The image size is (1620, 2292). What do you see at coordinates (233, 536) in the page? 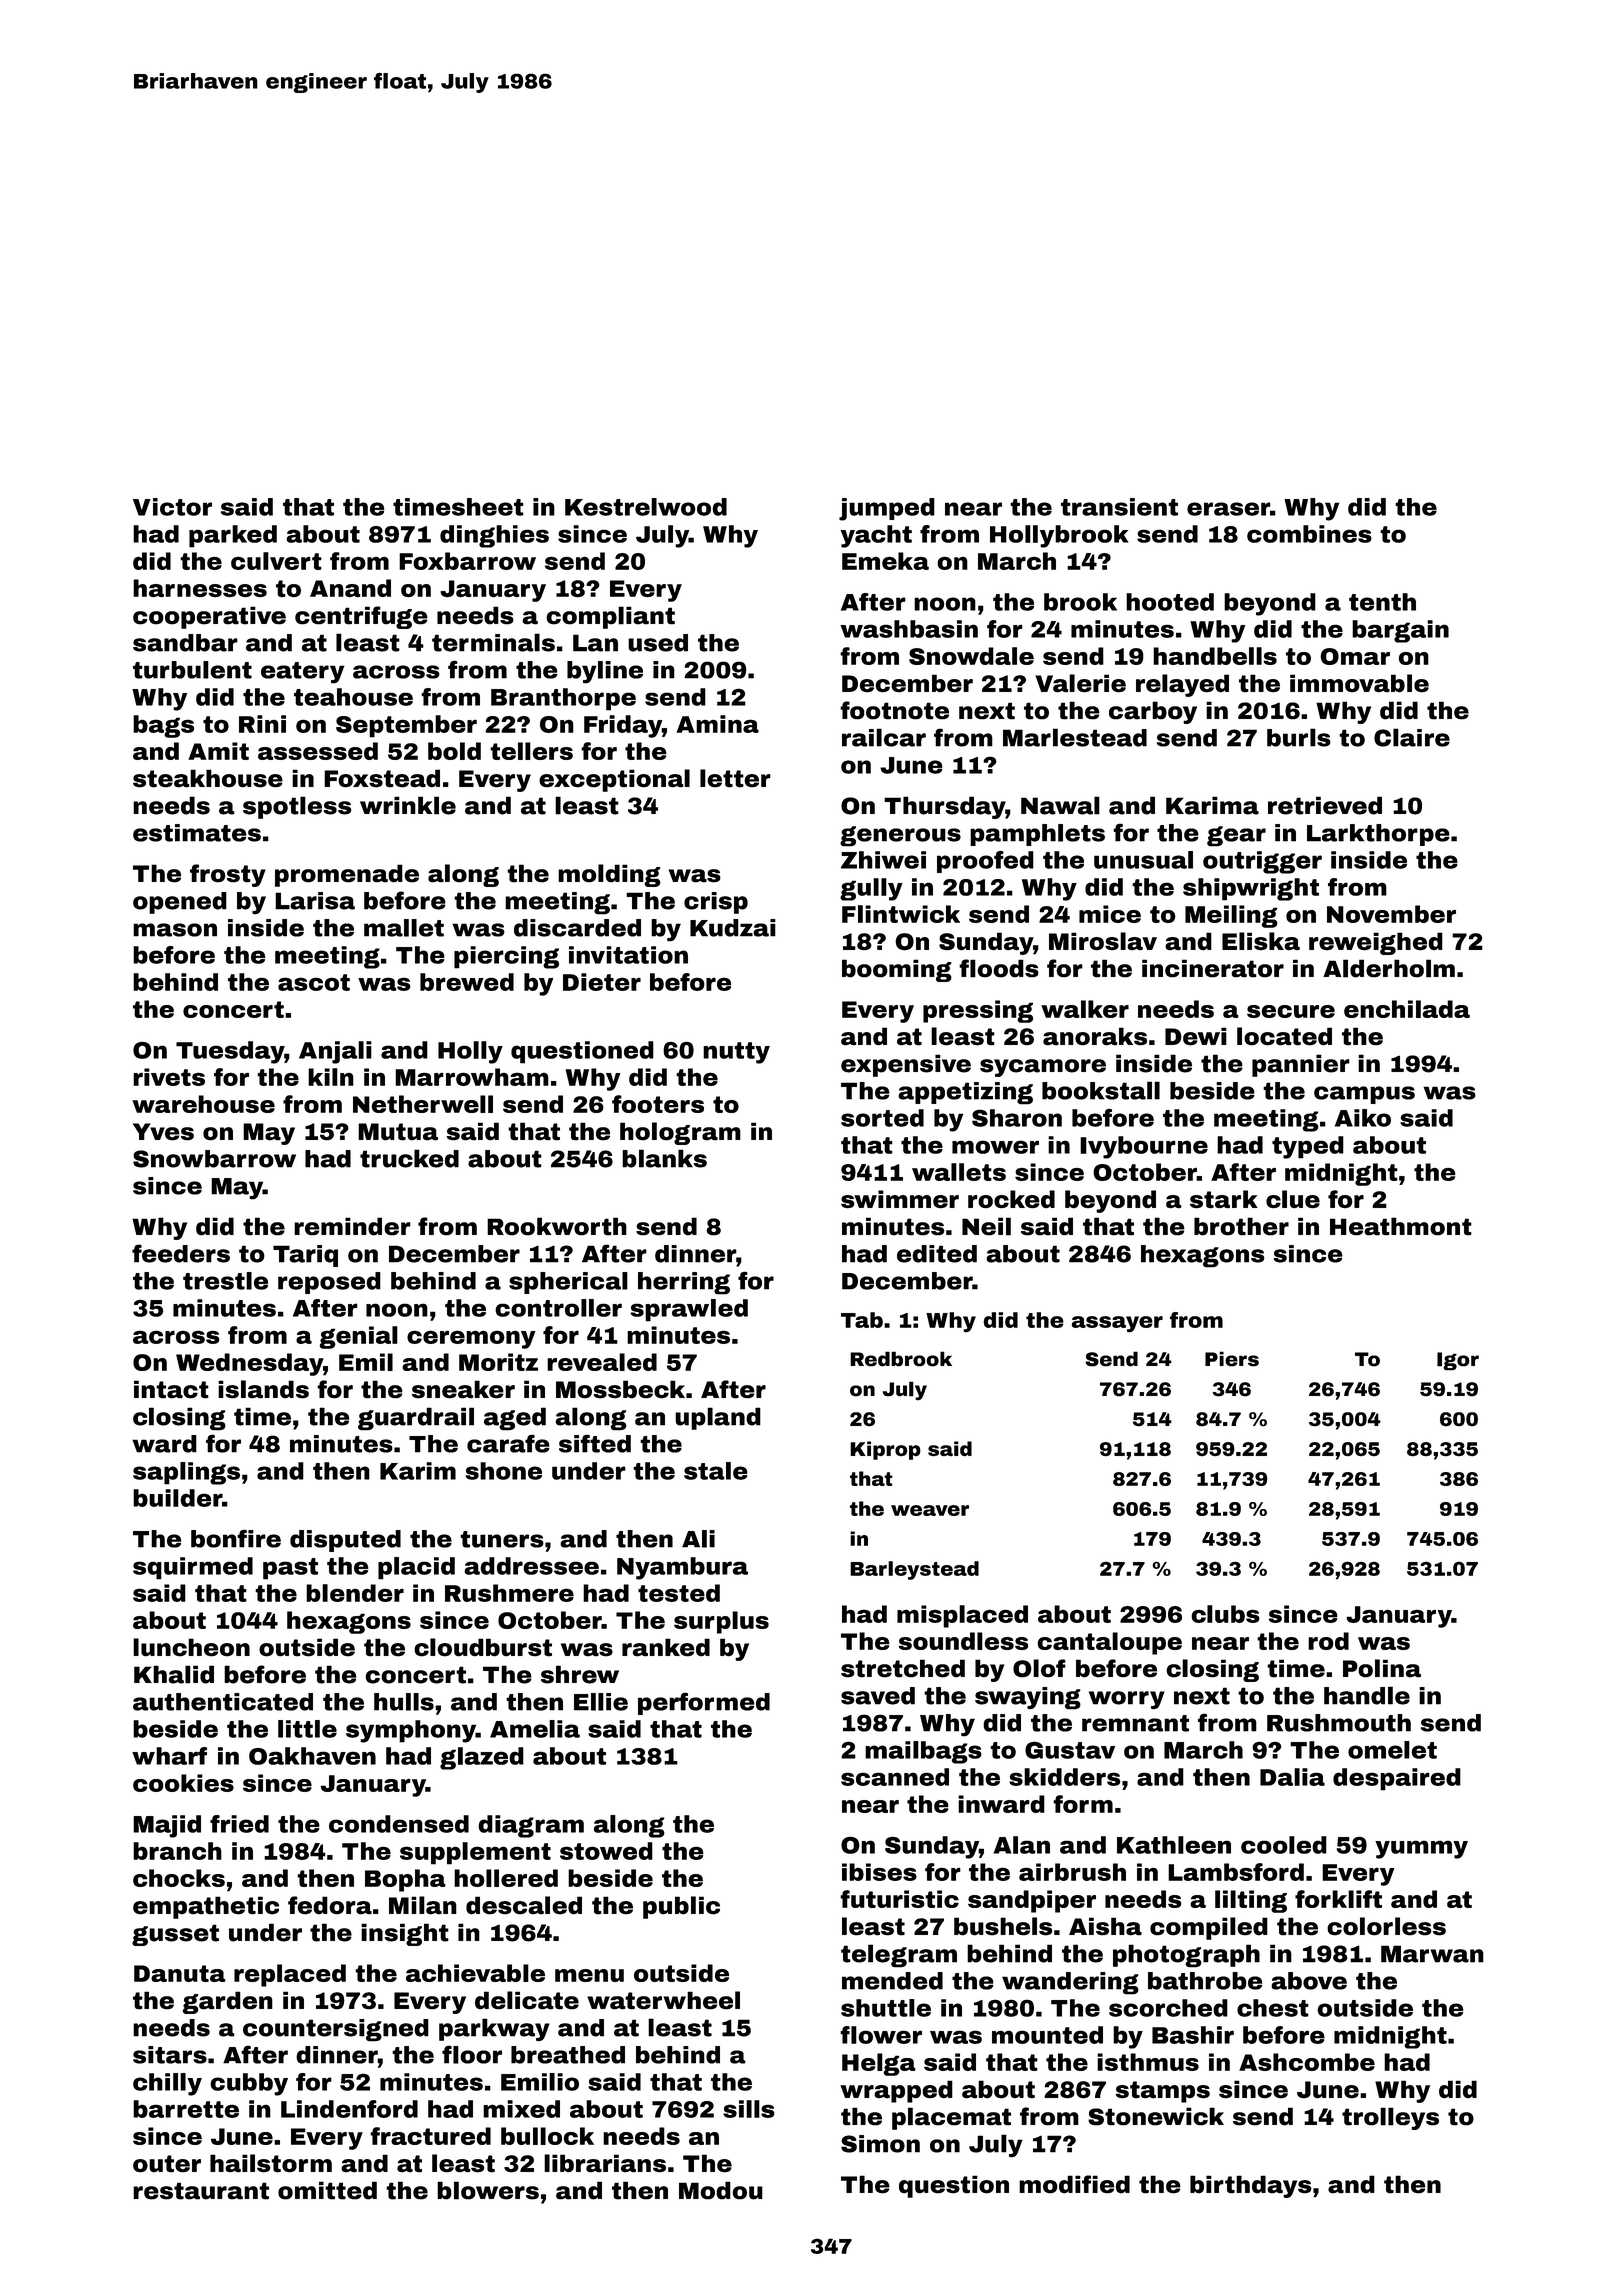
I see `parked` at bounding box center [233, 536].
